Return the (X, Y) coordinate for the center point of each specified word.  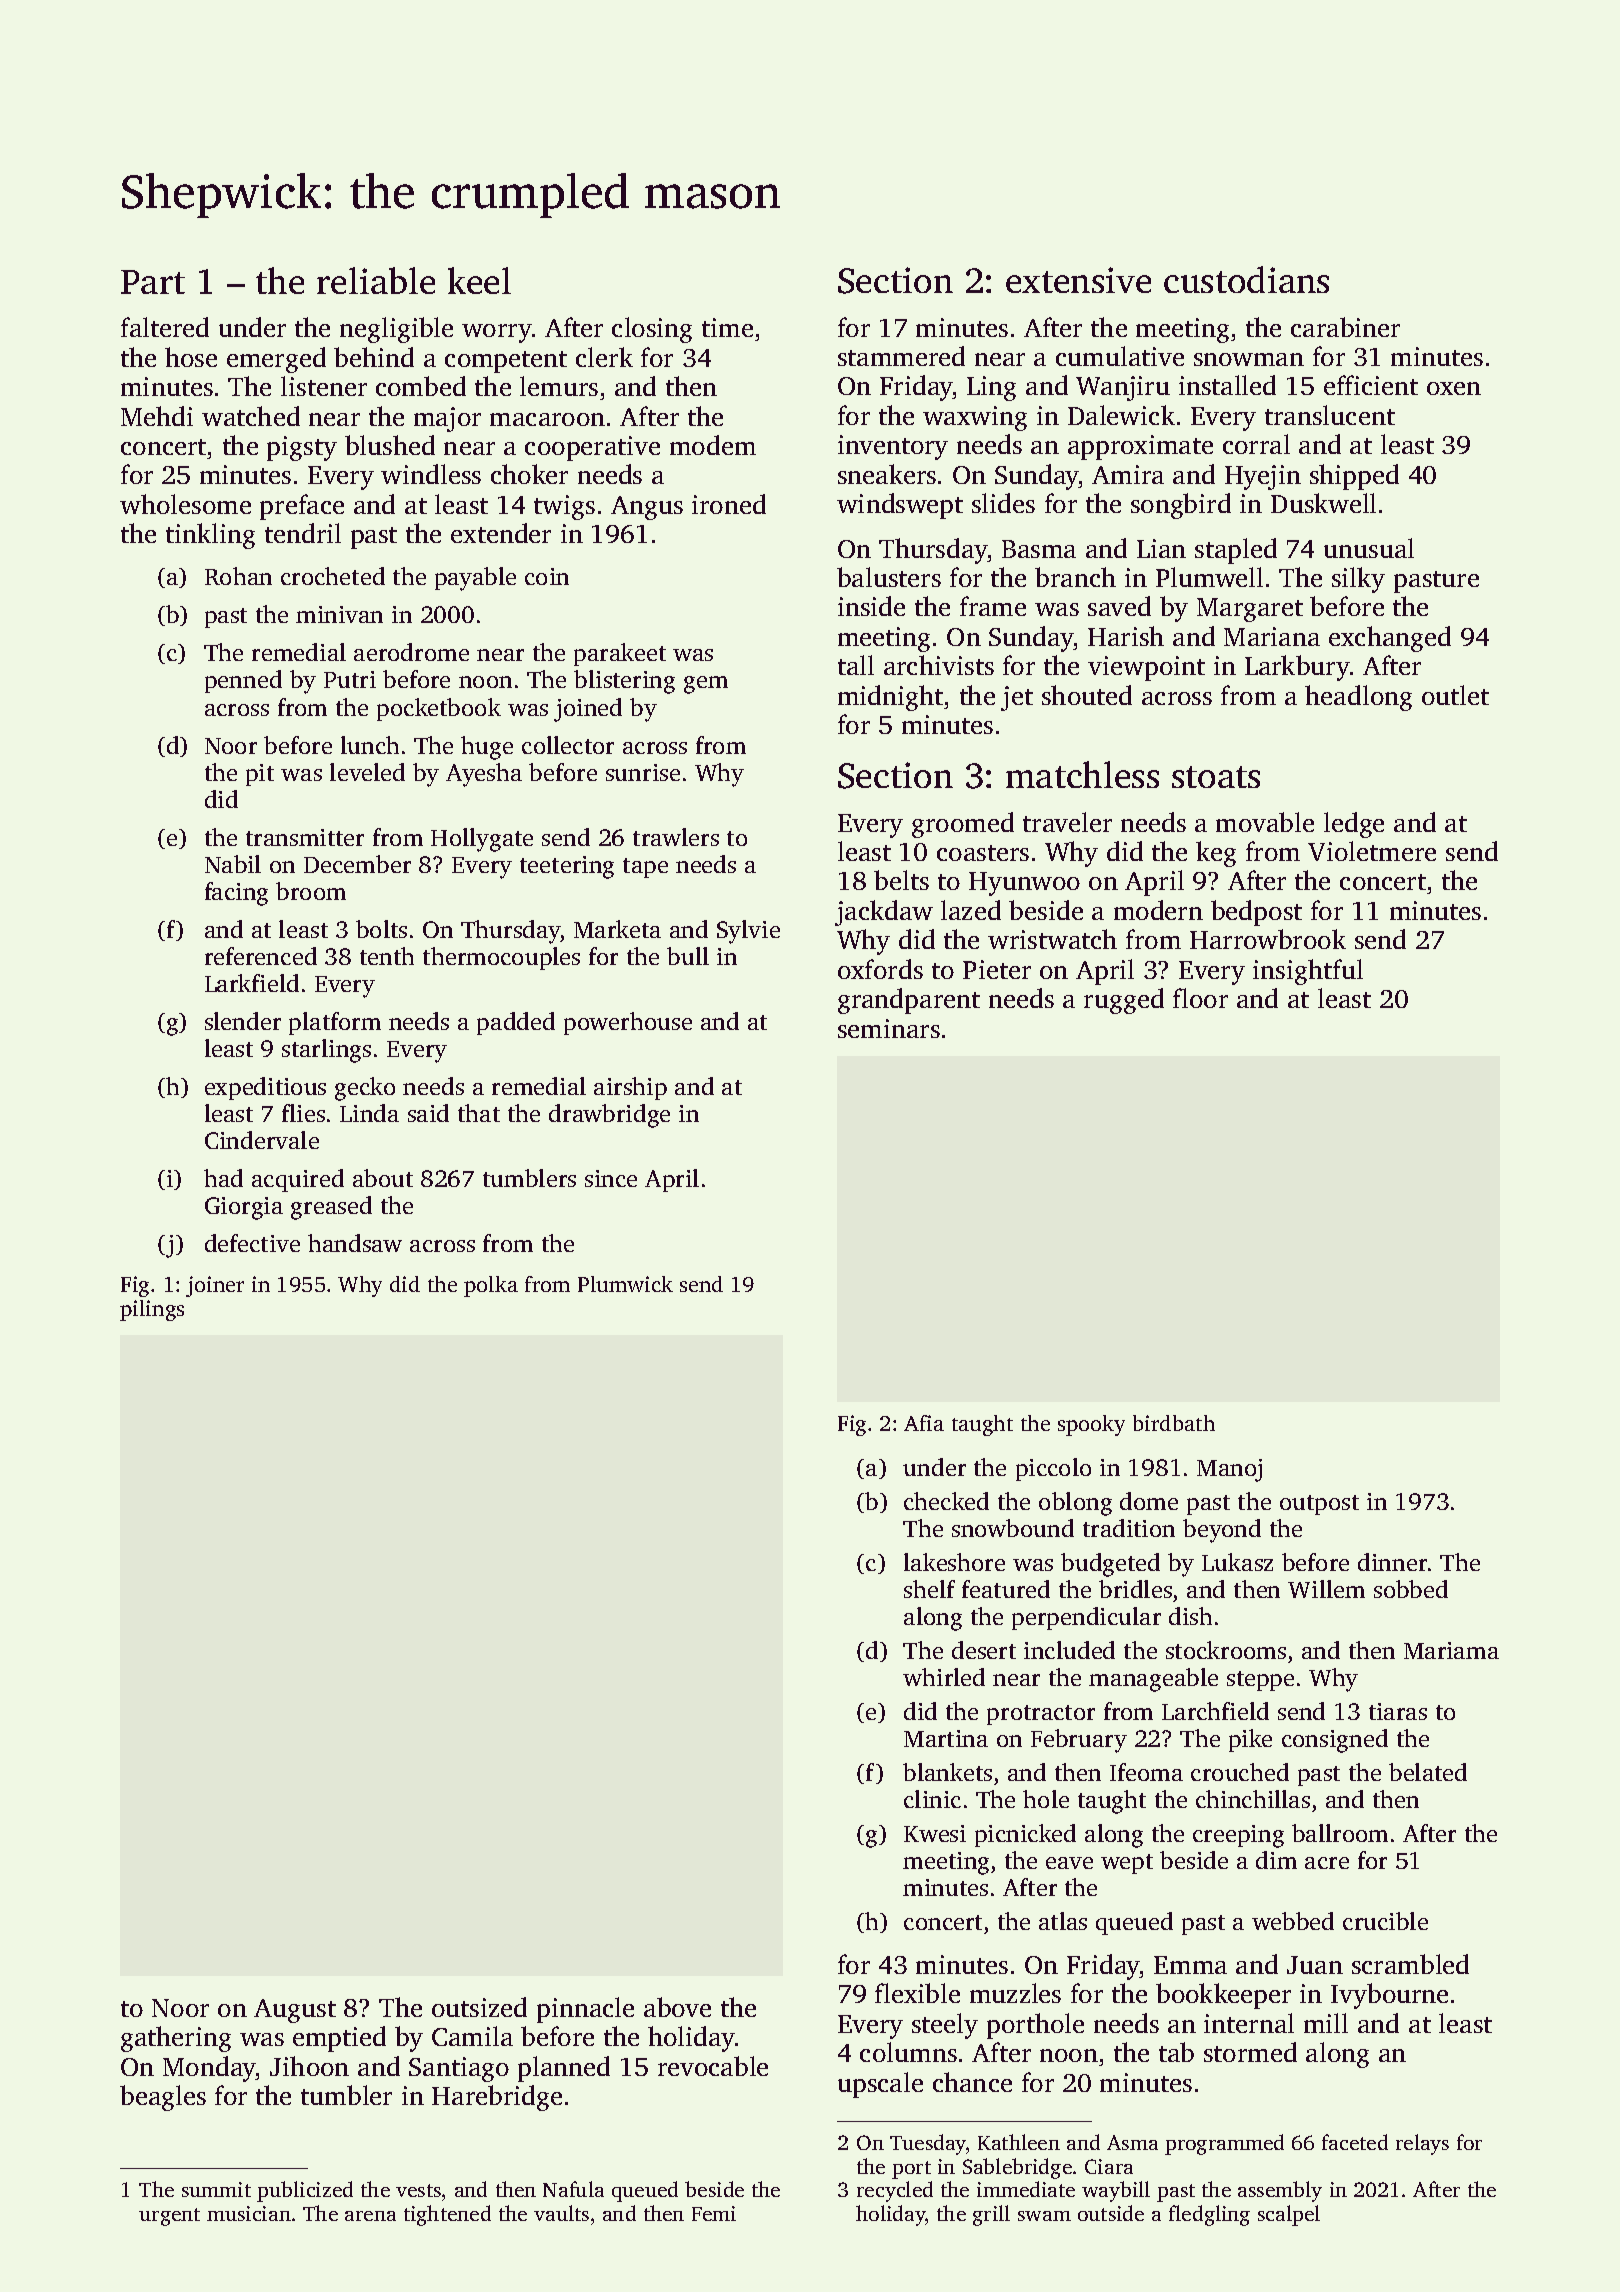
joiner (215, 1286)
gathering (176, 2039)
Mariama (1451, 1650)
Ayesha (484, 775)
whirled (944, 1677)
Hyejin (1263, 477)
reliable (376, 280)
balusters (889, 577)
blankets (947, 1772)
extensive (1078, 280)
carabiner (1345, 327)
